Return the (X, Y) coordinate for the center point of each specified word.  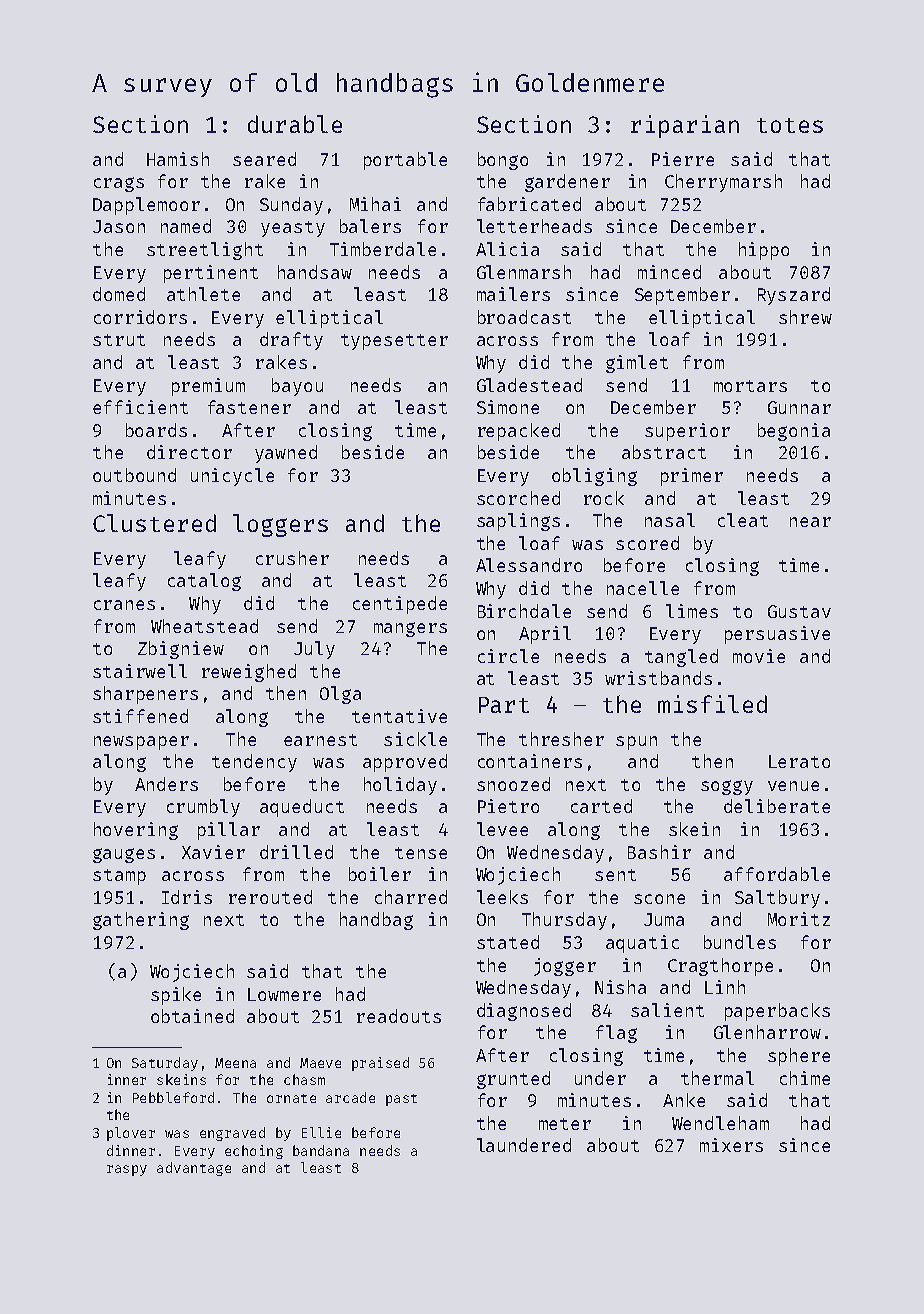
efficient (140, 407)
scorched (518, 498)
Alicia (507, 249)
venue (793, 786)
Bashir (659, 852)
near (810, 522)
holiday (400, 786)
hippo (764, 251)
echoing (254, 1152)
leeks (502, 897)
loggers (280, 525)
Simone (508, 407)
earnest (320, 740)
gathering (141, 921)
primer (692, 477)
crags (119, 184)
